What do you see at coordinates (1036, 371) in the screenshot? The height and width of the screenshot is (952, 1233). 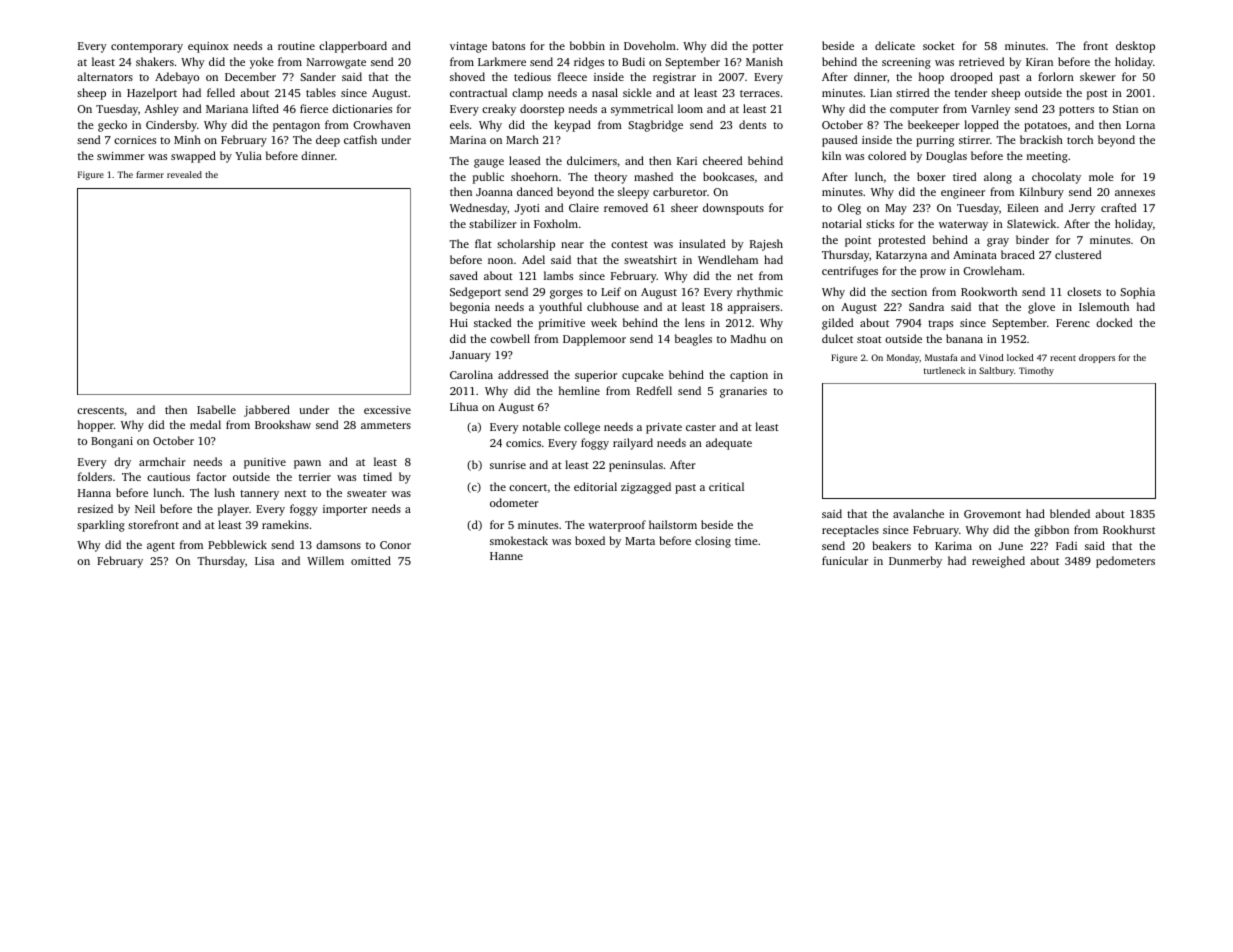 I see `Timothy` at bounding box center [1036, 371].
